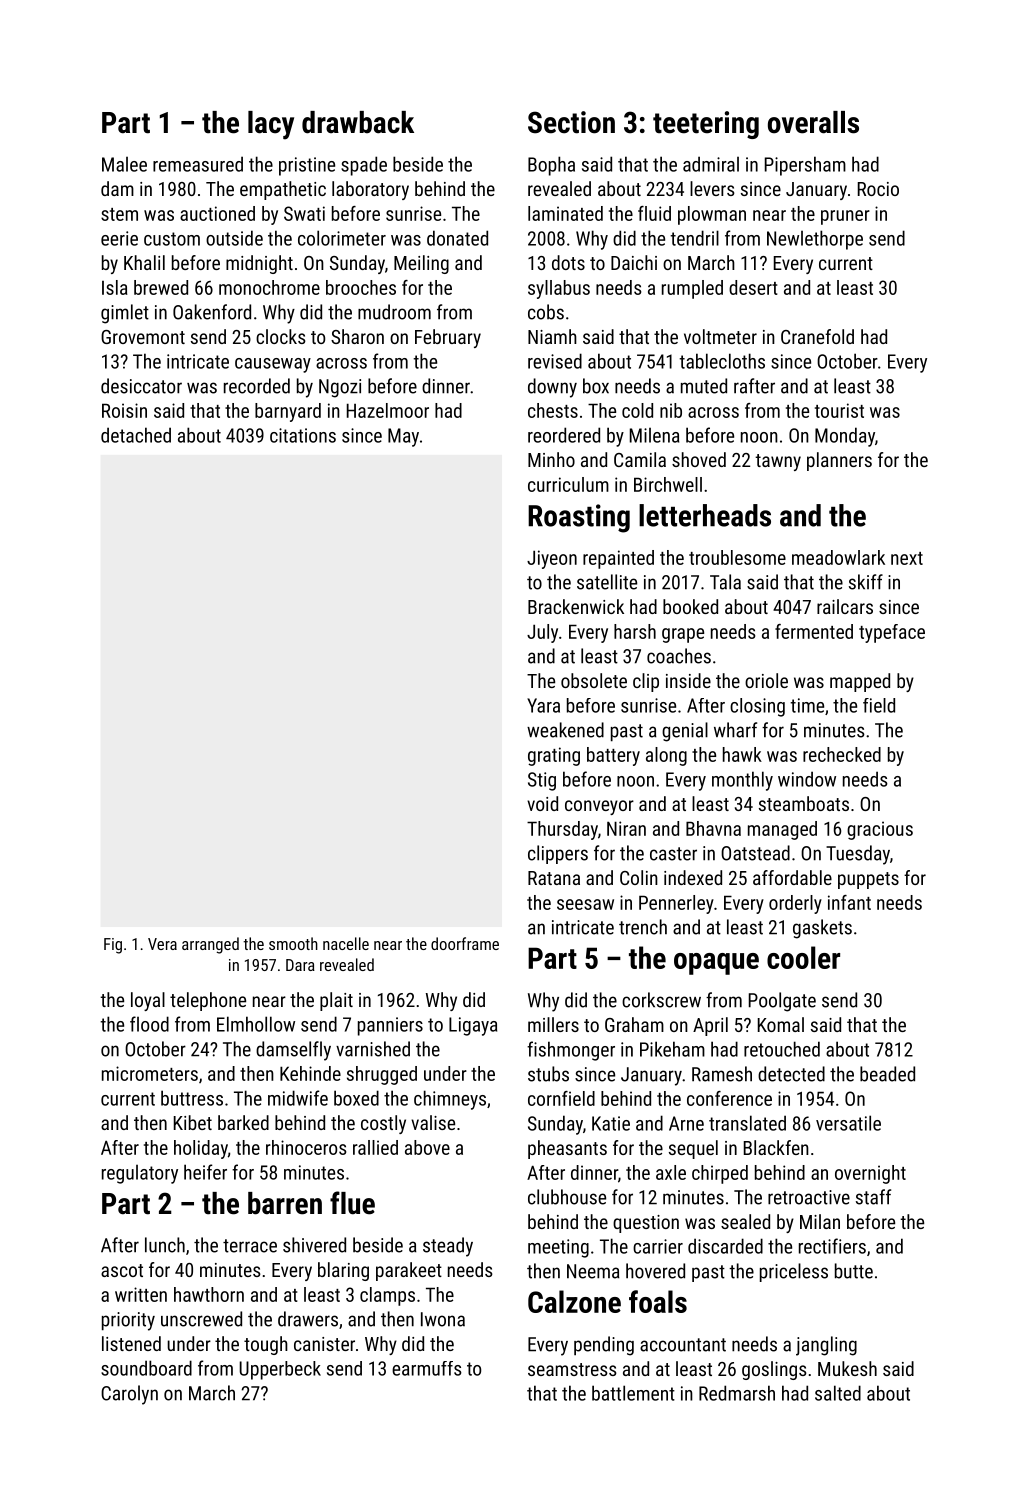  I want to click on rhinoceros, so click(306, 1147).
